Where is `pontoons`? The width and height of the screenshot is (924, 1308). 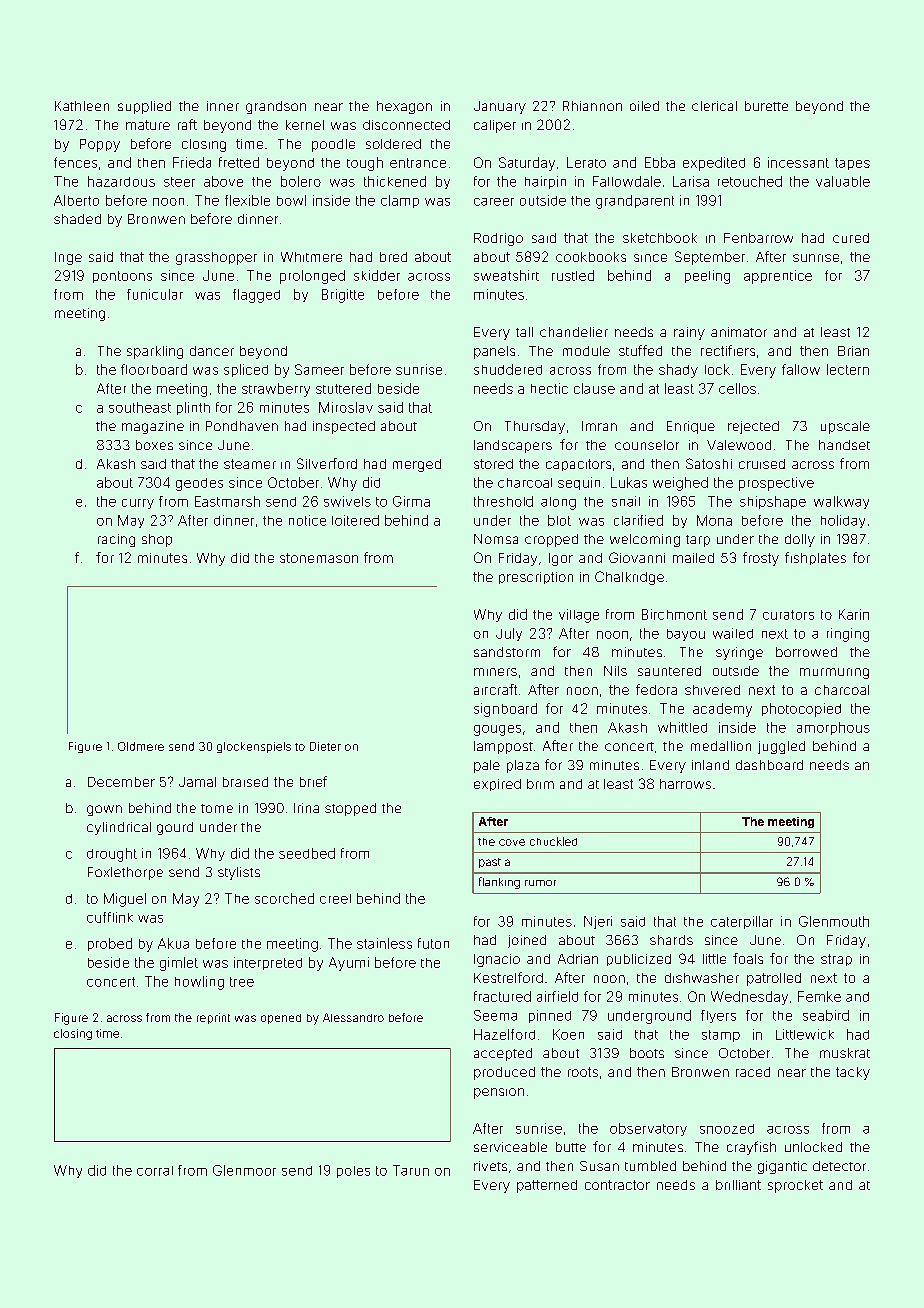
pontoons is located at coordinates (122, 277).
